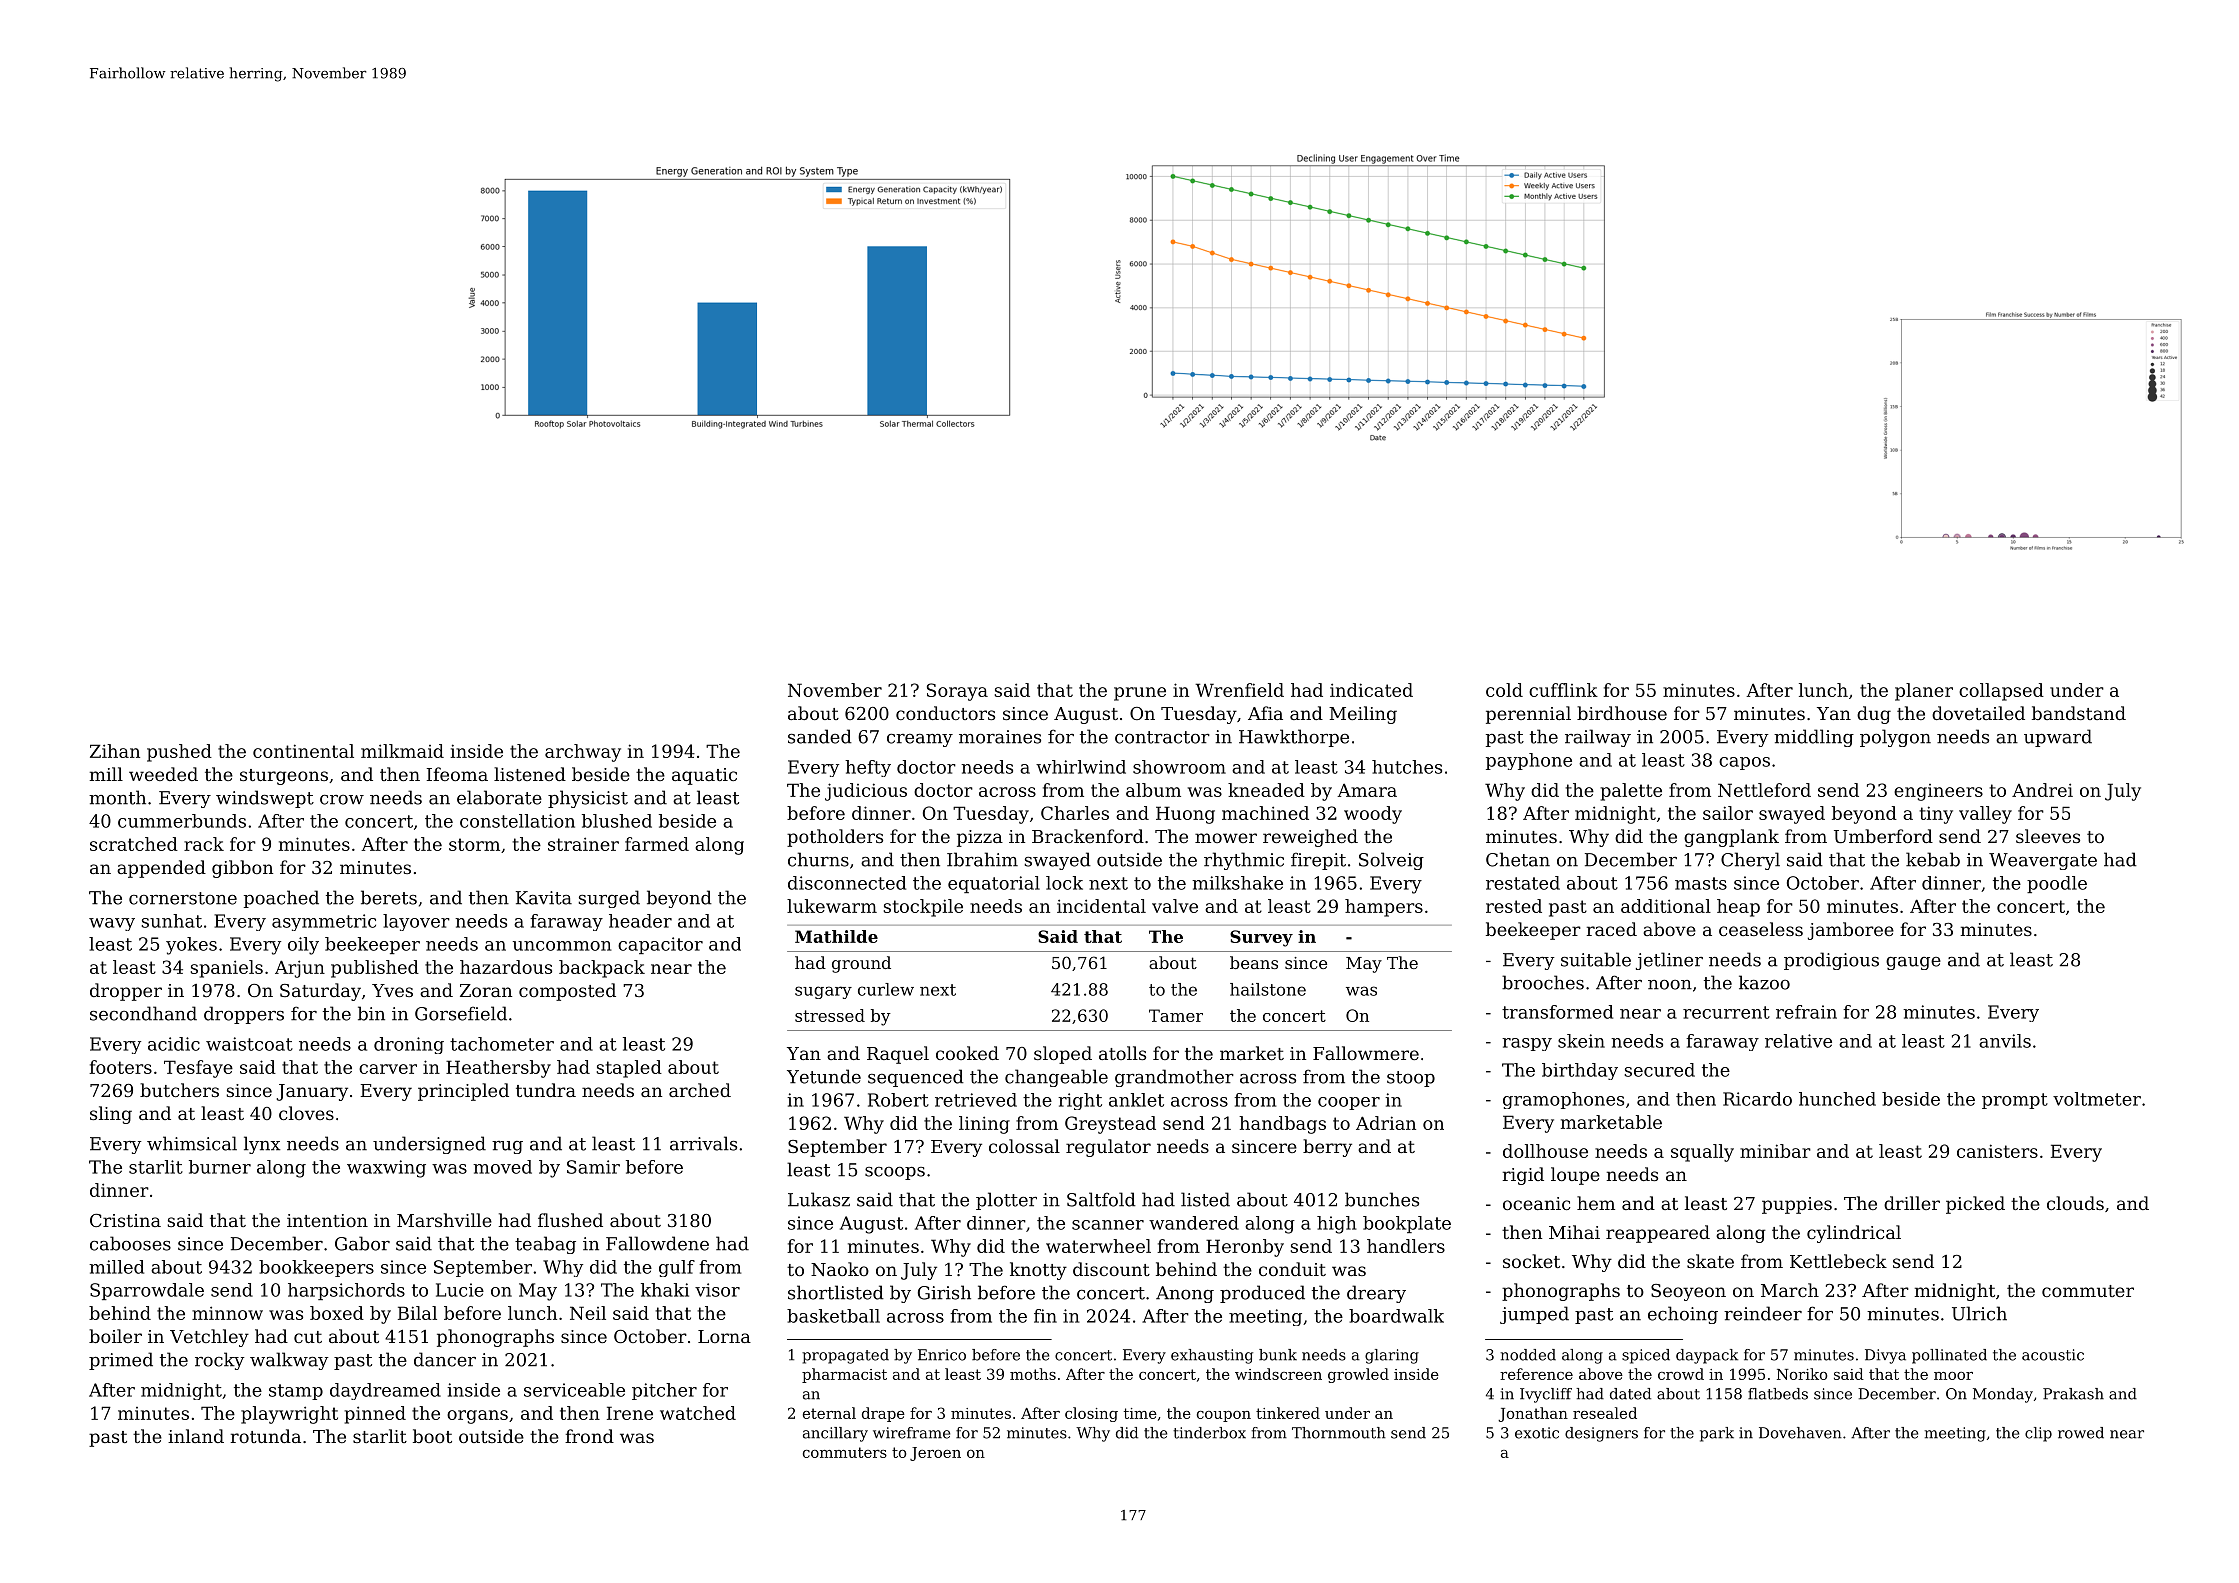 Image resolution: width=2239 pixels, height=1583 pixels. What do you see at coordinates (819, 1199) in the page?
I see `Lukasz` at bounding box center [819, 1199].
